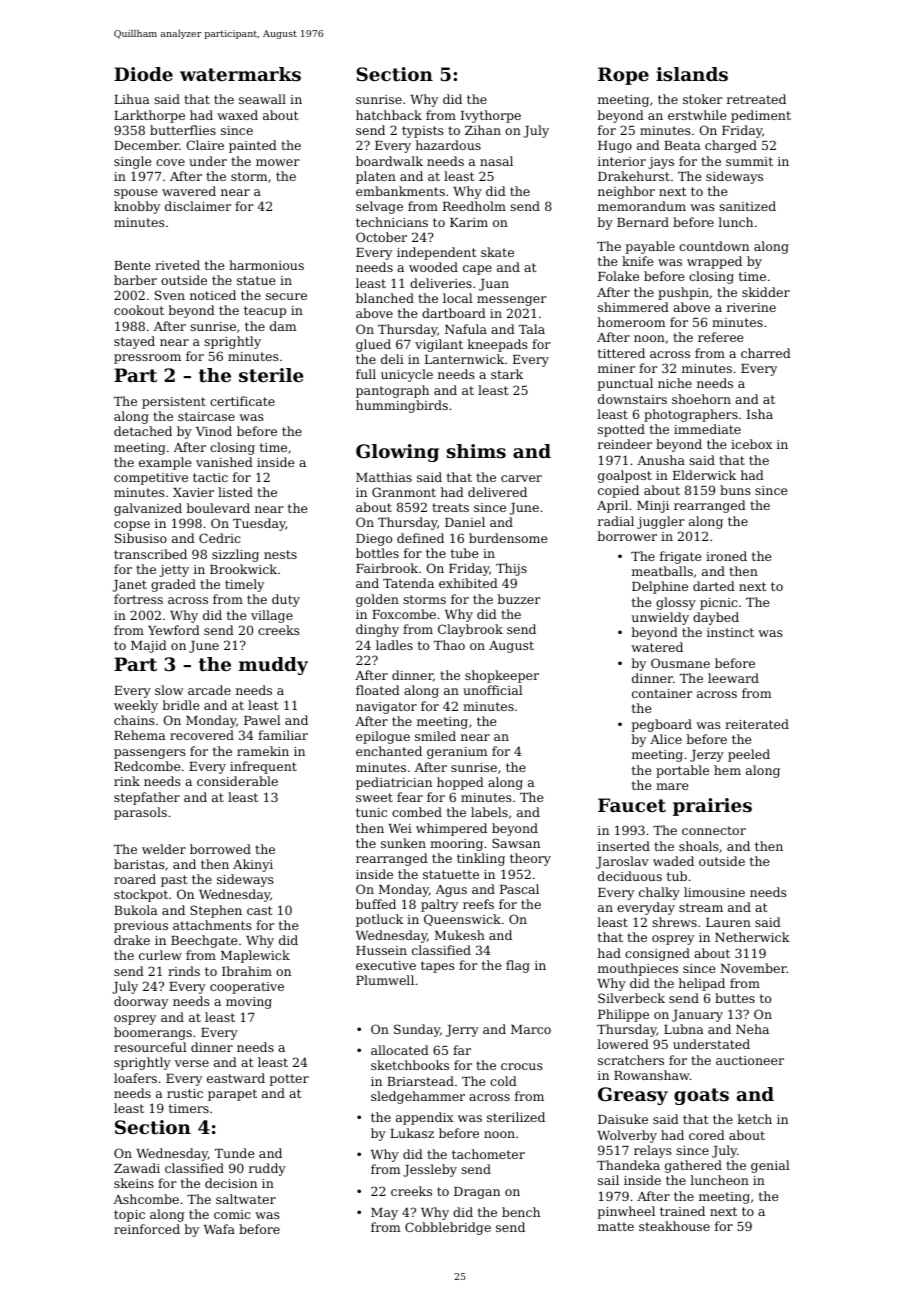 The image size is (908, 1316). What do you see at coordinates (379, 207) in the screenshot?
I see `selvage` at bounding box center [379, 207].
